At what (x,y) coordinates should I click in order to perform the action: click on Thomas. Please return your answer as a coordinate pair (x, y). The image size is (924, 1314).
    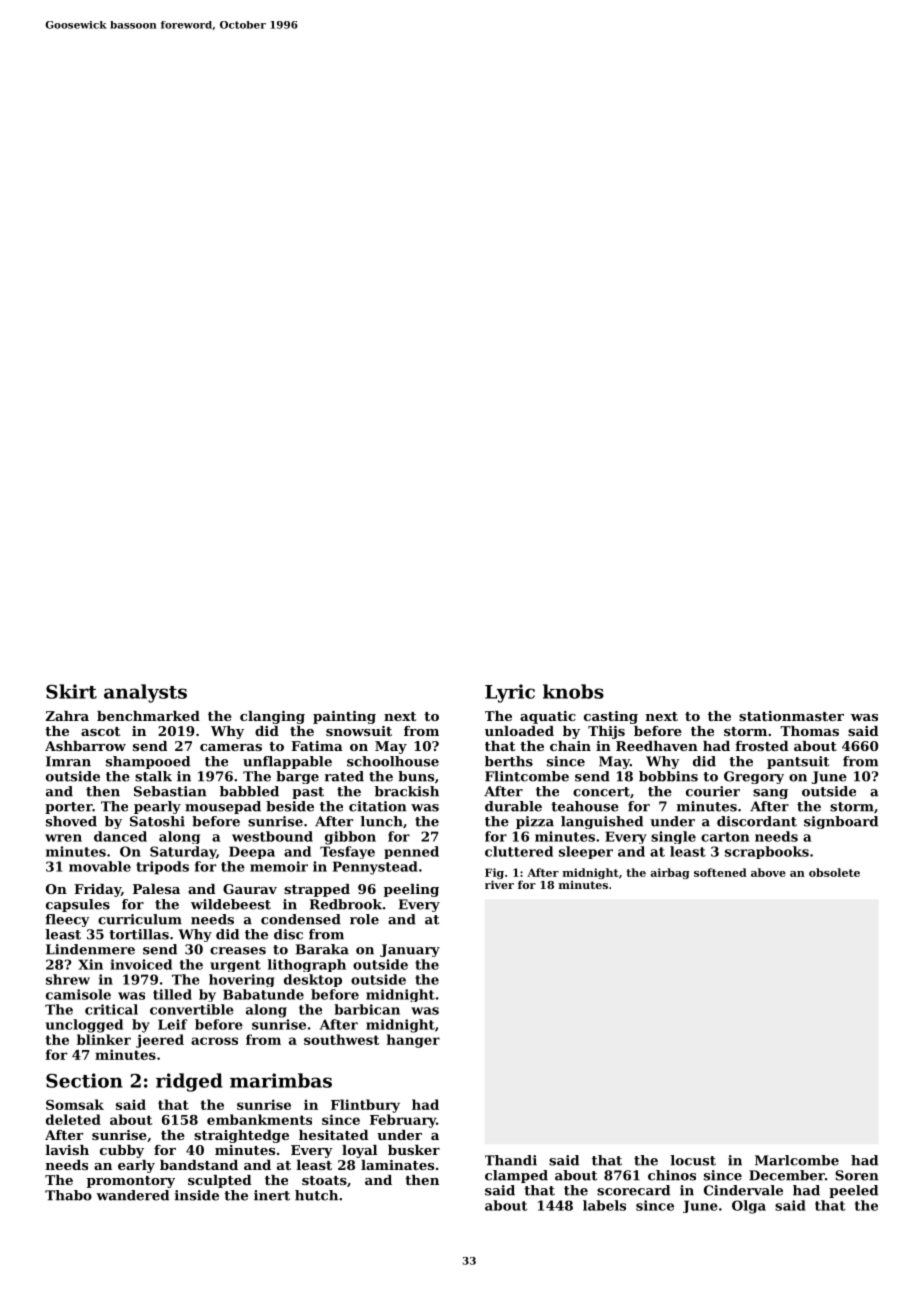
    Looking at the image, I should click on (809, 731).
